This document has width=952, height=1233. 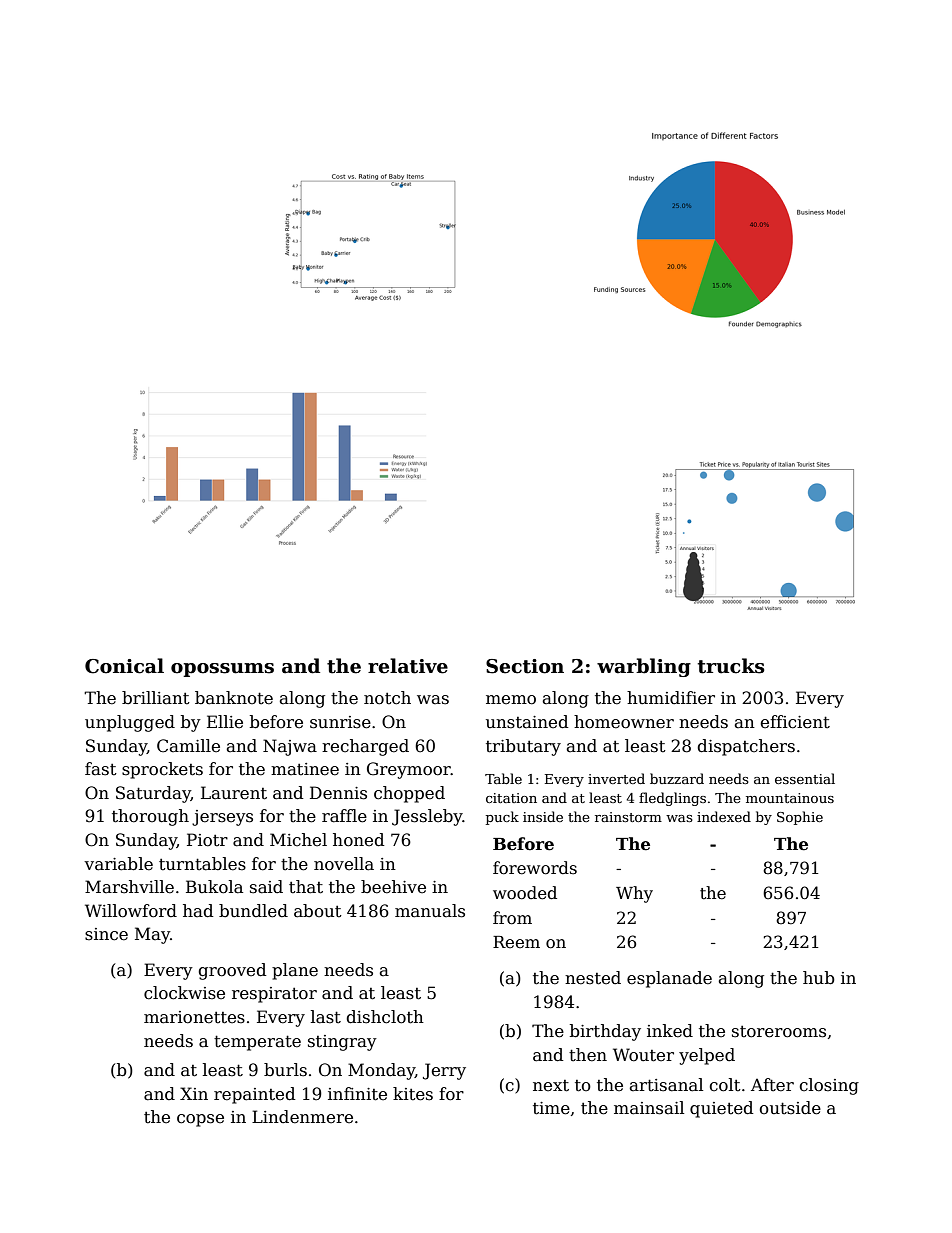 I want to click on Marshville, so click(x=129, y=887).
